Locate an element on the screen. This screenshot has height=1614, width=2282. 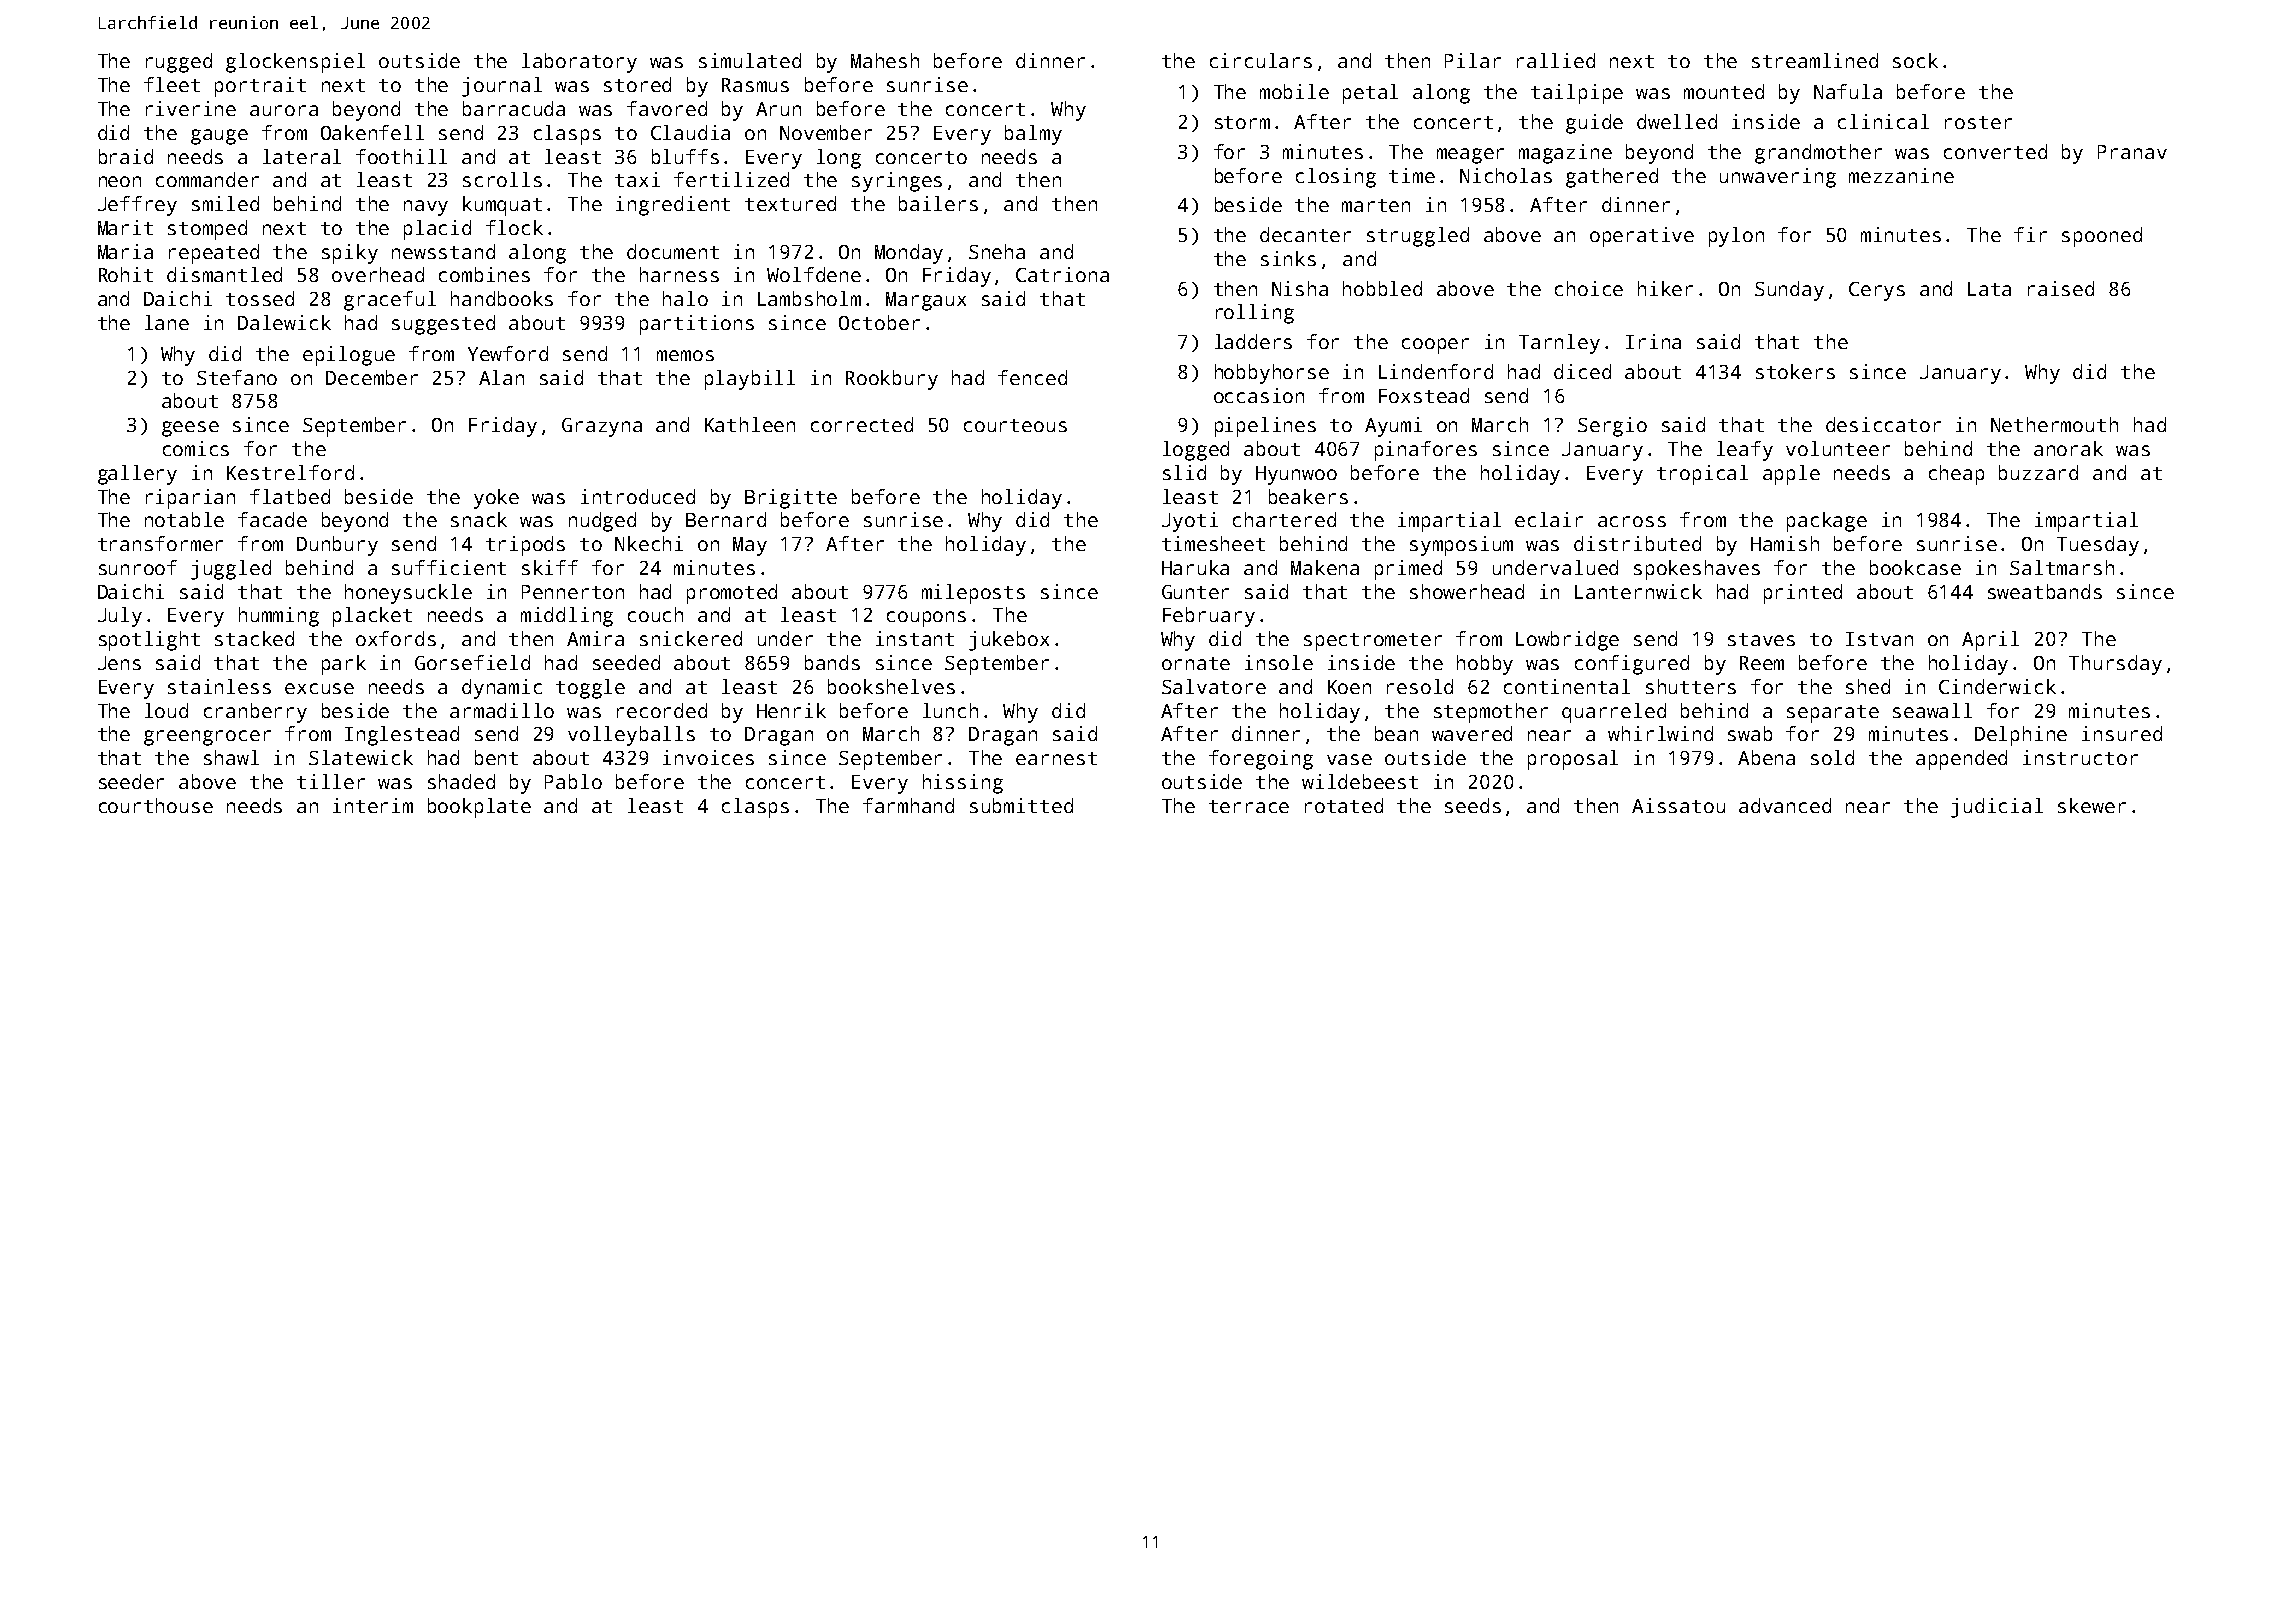
dwelled is located at coordinates (1677, 121).
